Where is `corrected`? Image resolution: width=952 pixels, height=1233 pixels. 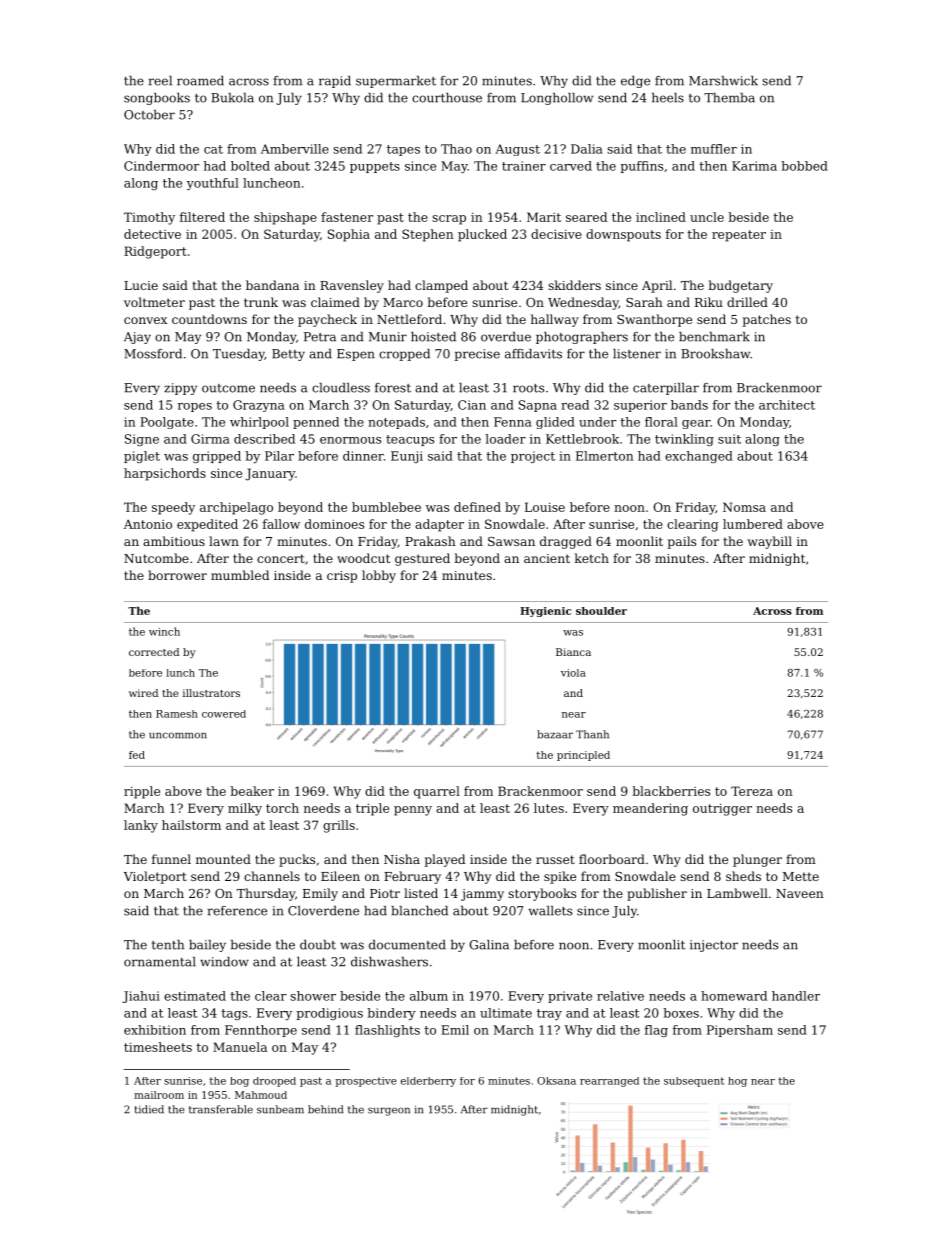 corrected is located at coordinates (154, 652).
